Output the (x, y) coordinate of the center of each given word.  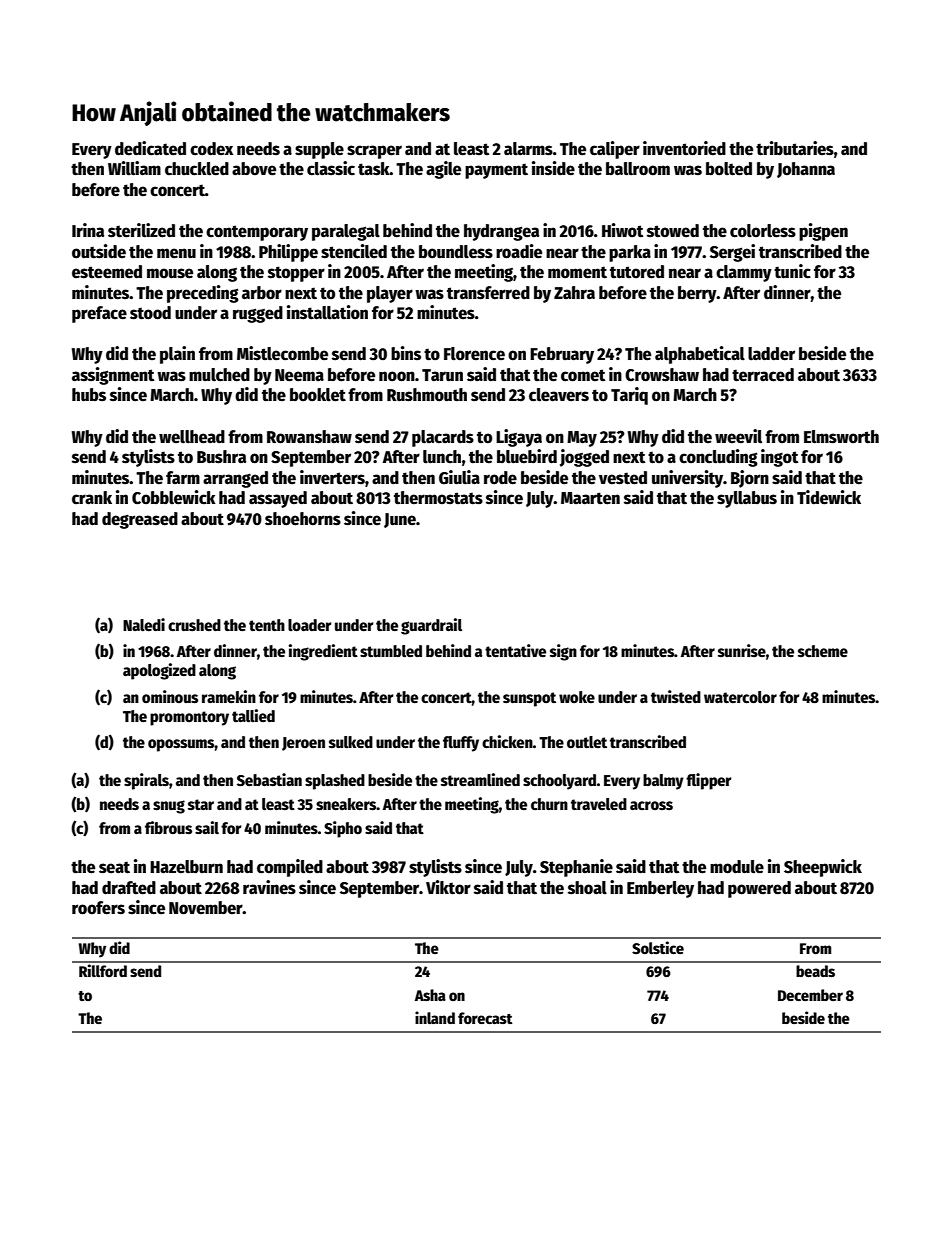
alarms (528, 149)
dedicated (150, 148)
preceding (203, 294)
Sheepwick (823, 868)
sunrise (742, 650)
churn (549, 804)
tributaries (795, 148)
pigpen (823, 232)
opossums (181, 745)
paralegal (346, 232)
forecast (485, 1018)
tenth (267, 625)
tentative (515, 650)
